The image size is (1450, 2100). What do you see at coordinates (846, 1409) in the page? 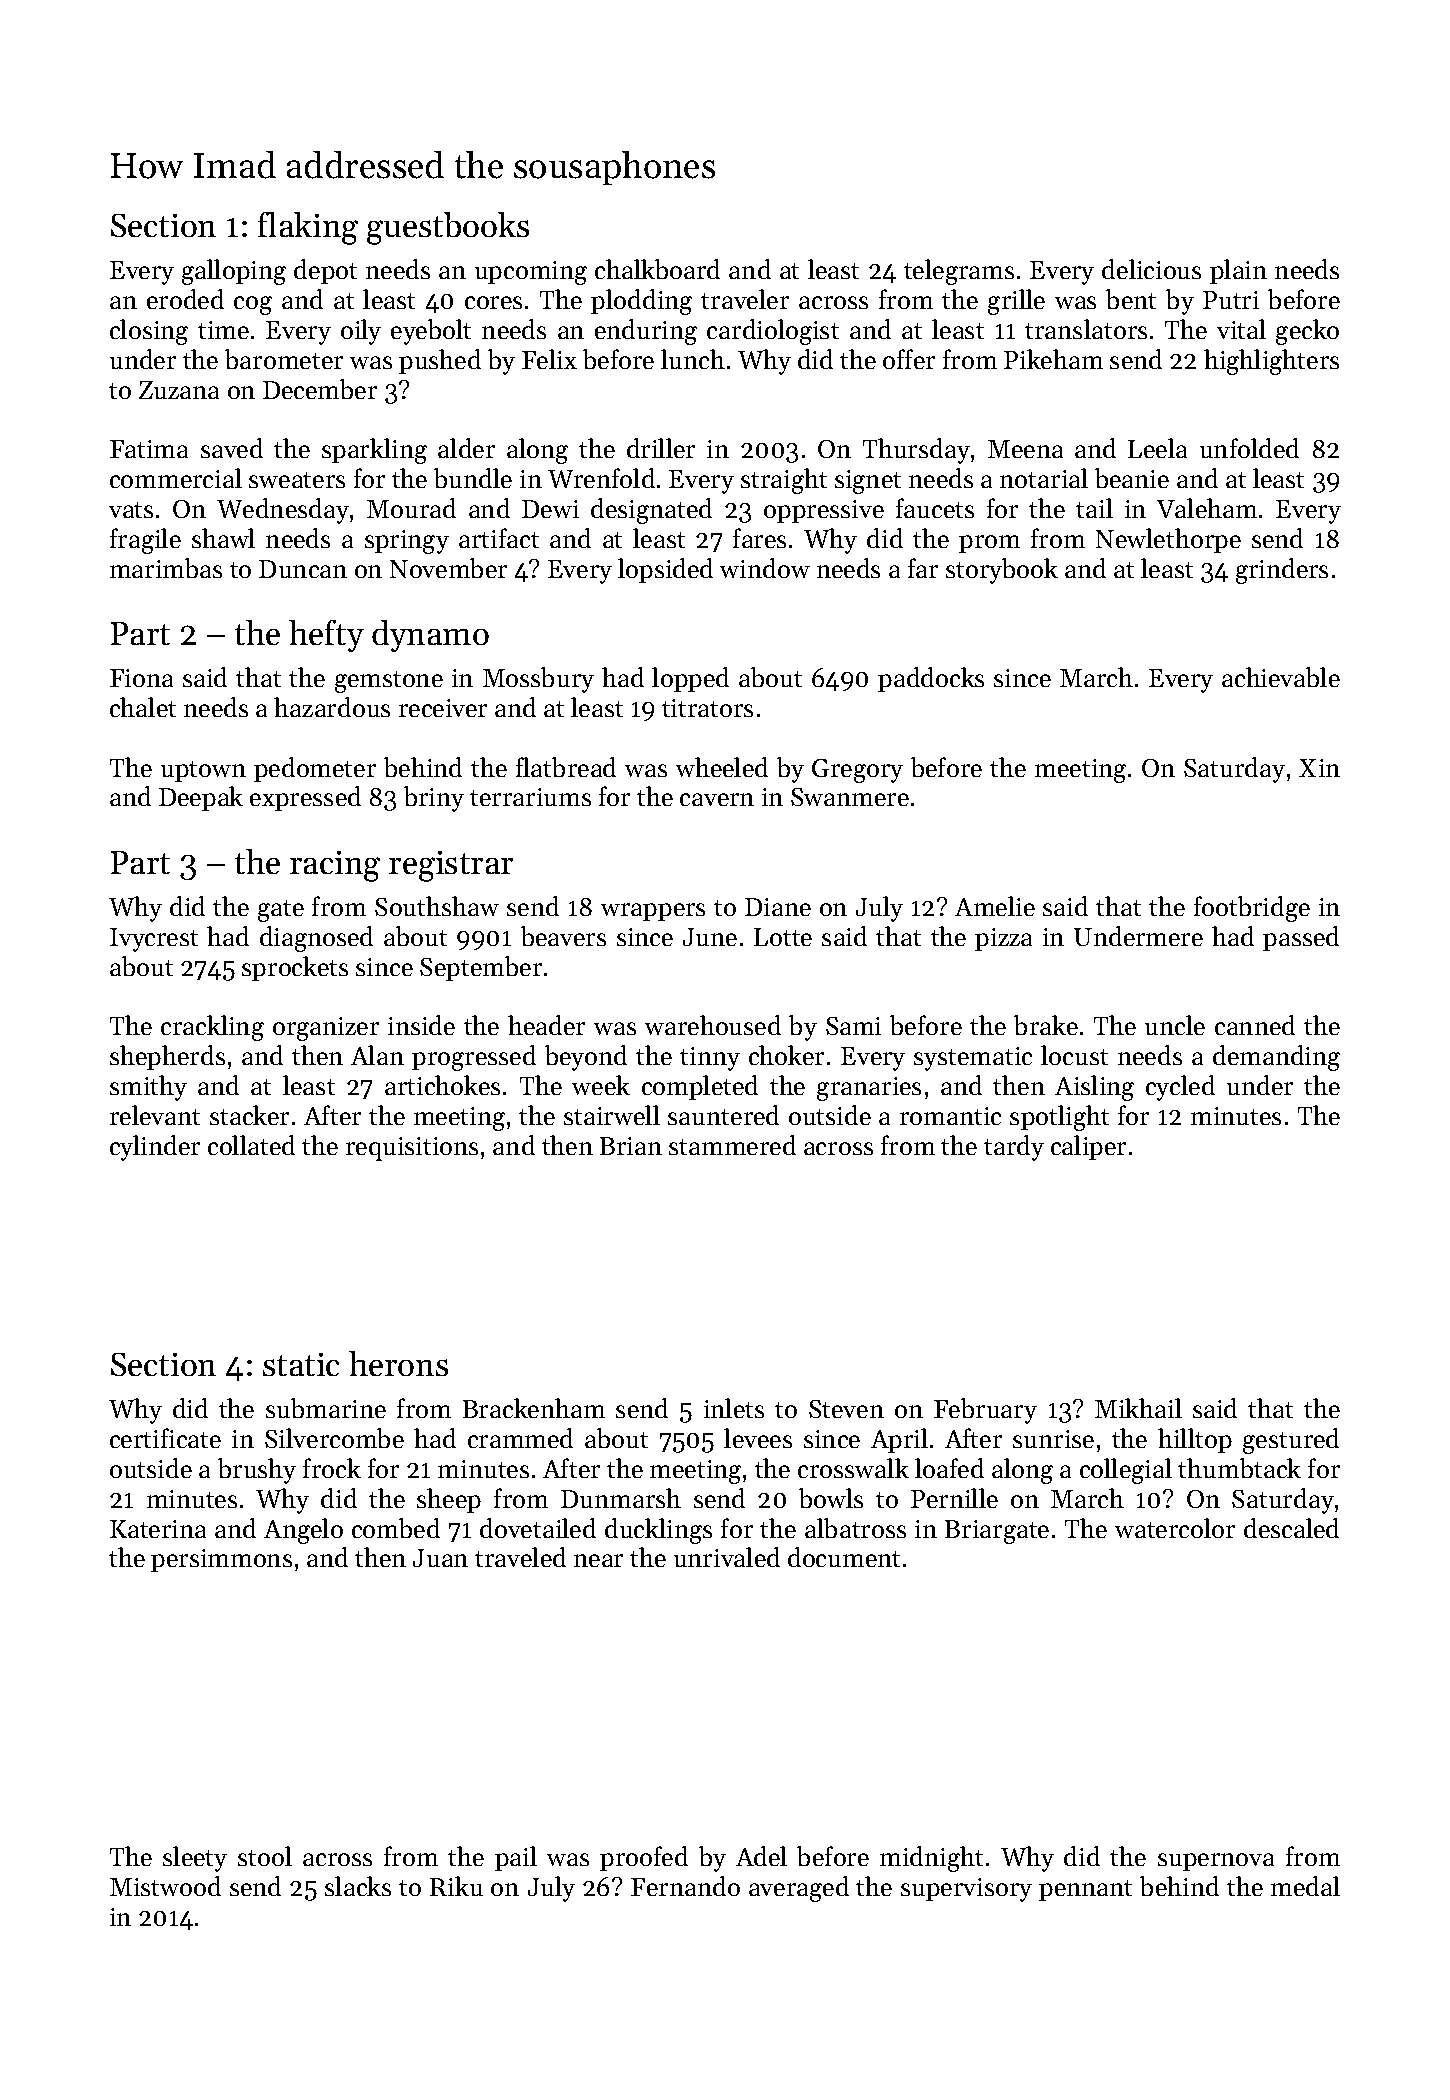
I see `Steven` at bounding box center [846, 1409].
